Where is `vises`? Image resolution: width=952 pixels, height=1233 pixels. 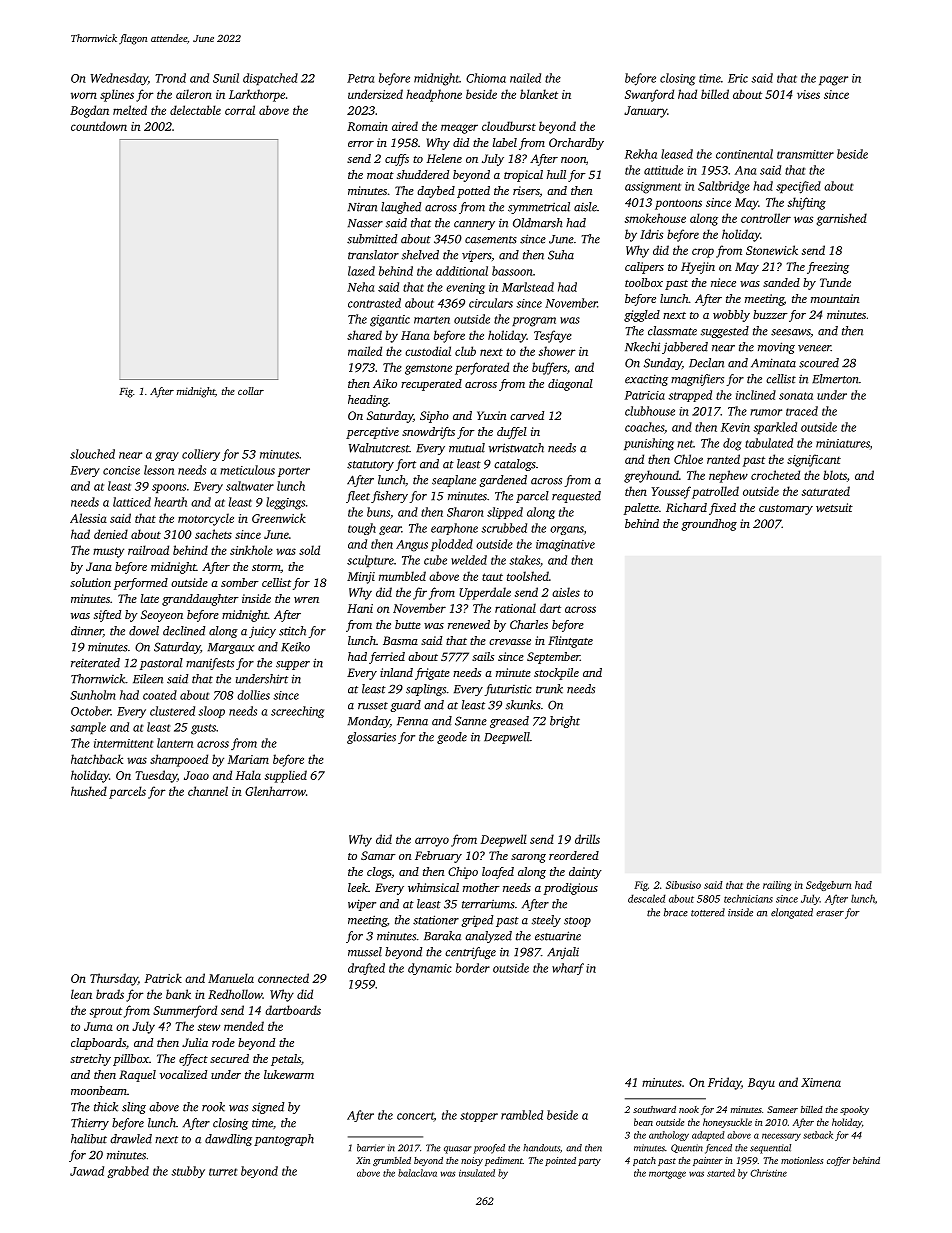 vises is located at coordinates (808, 94).
